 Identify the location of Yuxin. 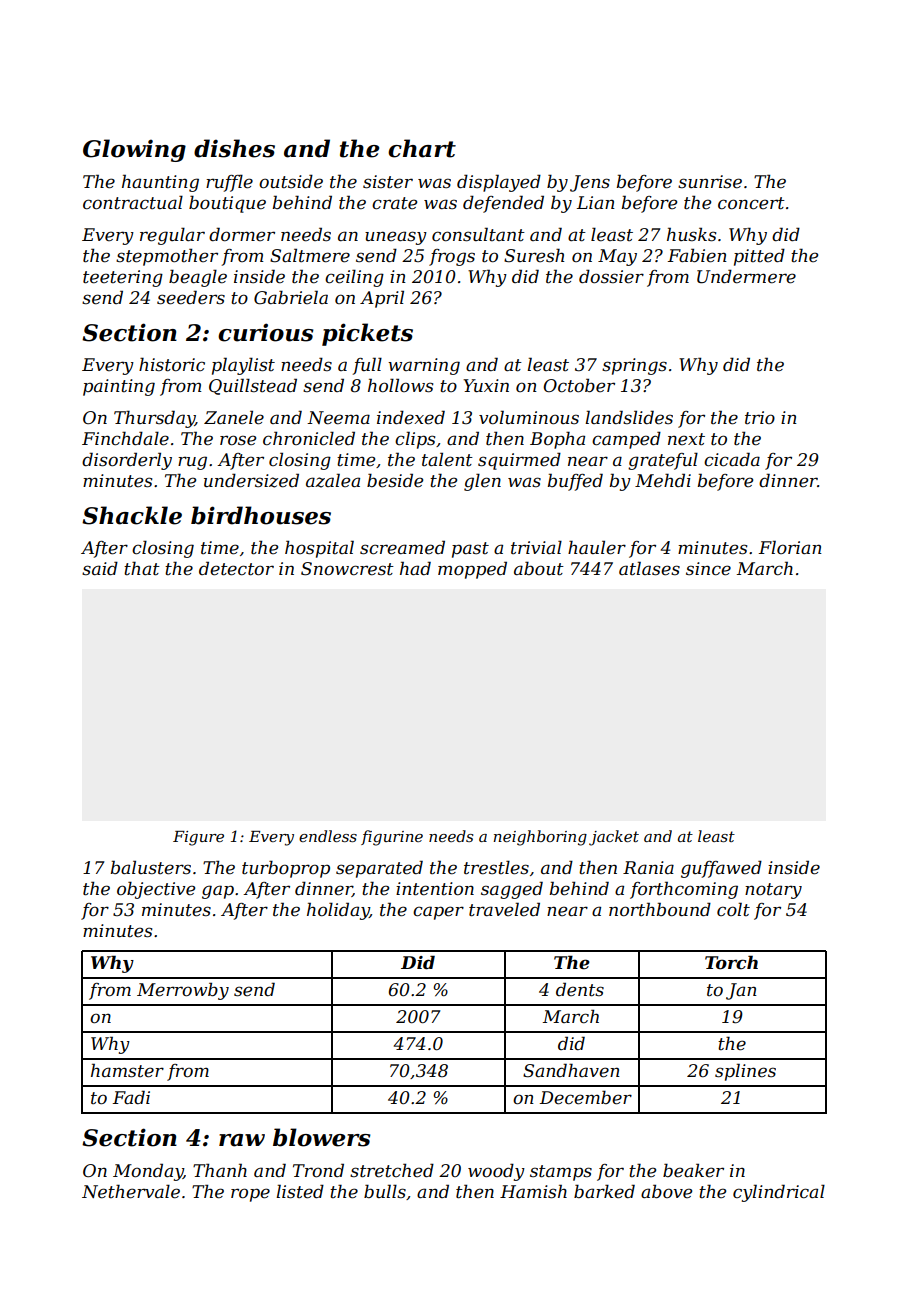
(486, 385).
